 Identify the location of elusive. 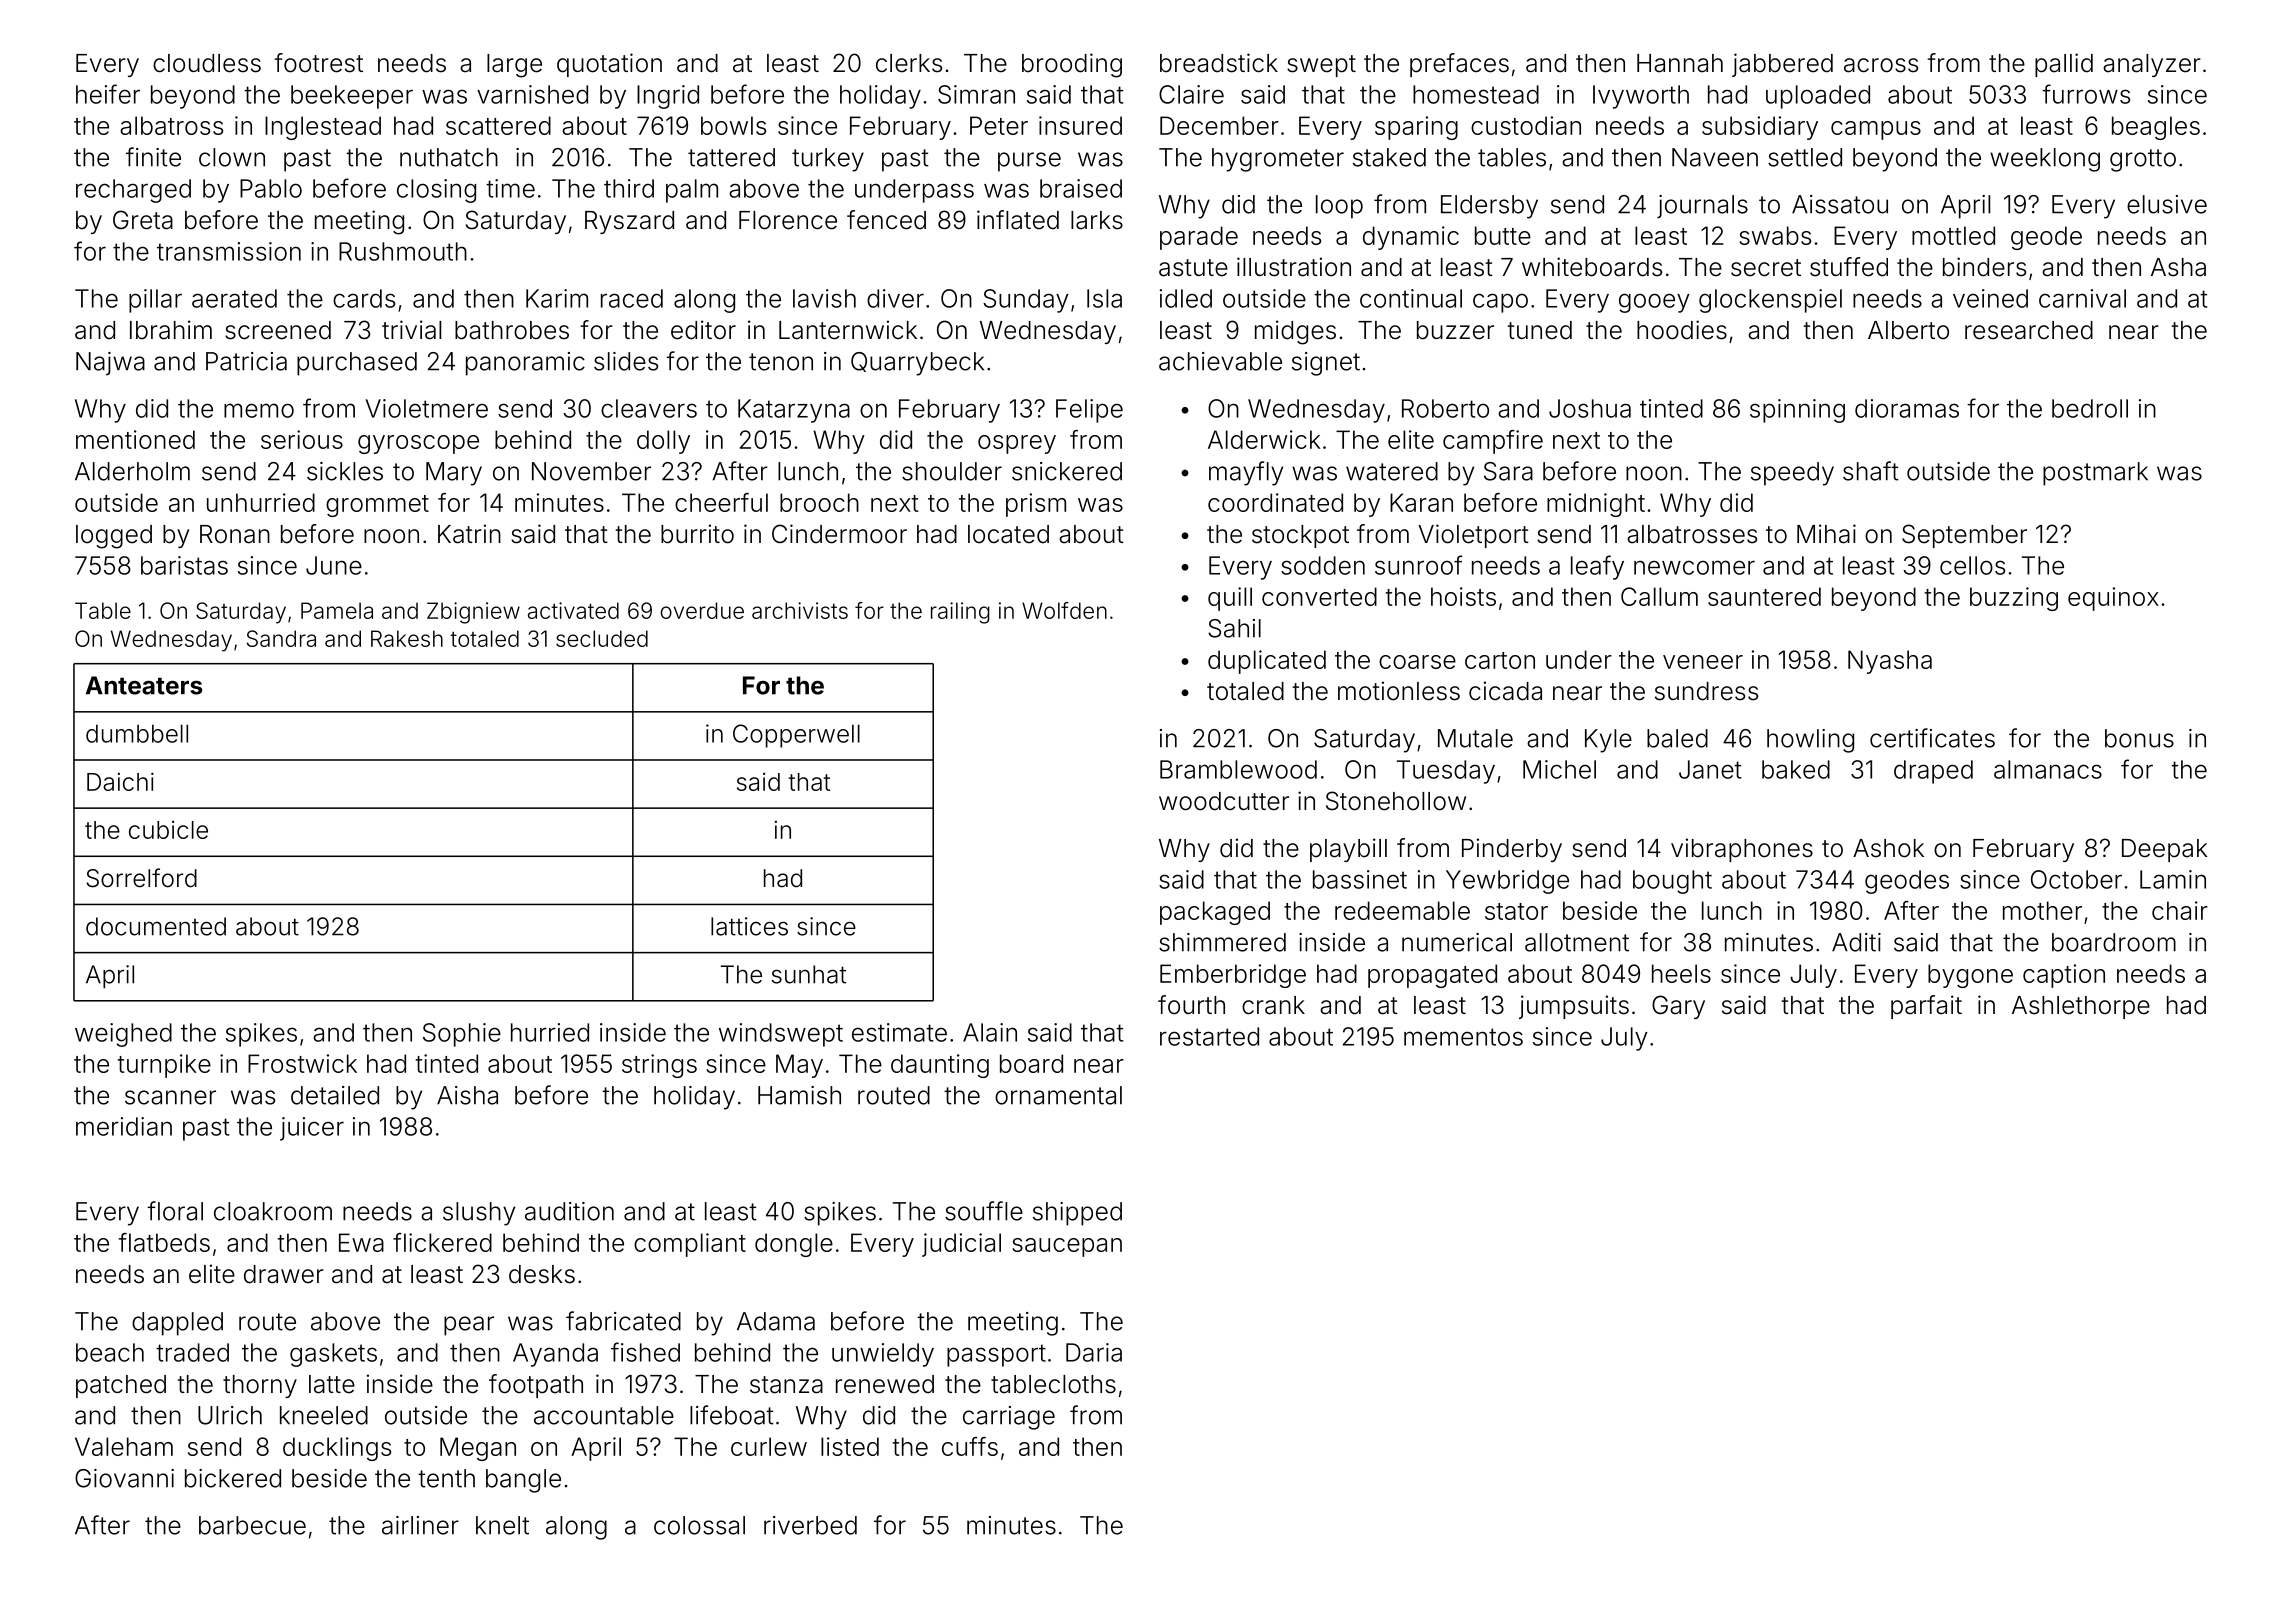
(2167, 204).
